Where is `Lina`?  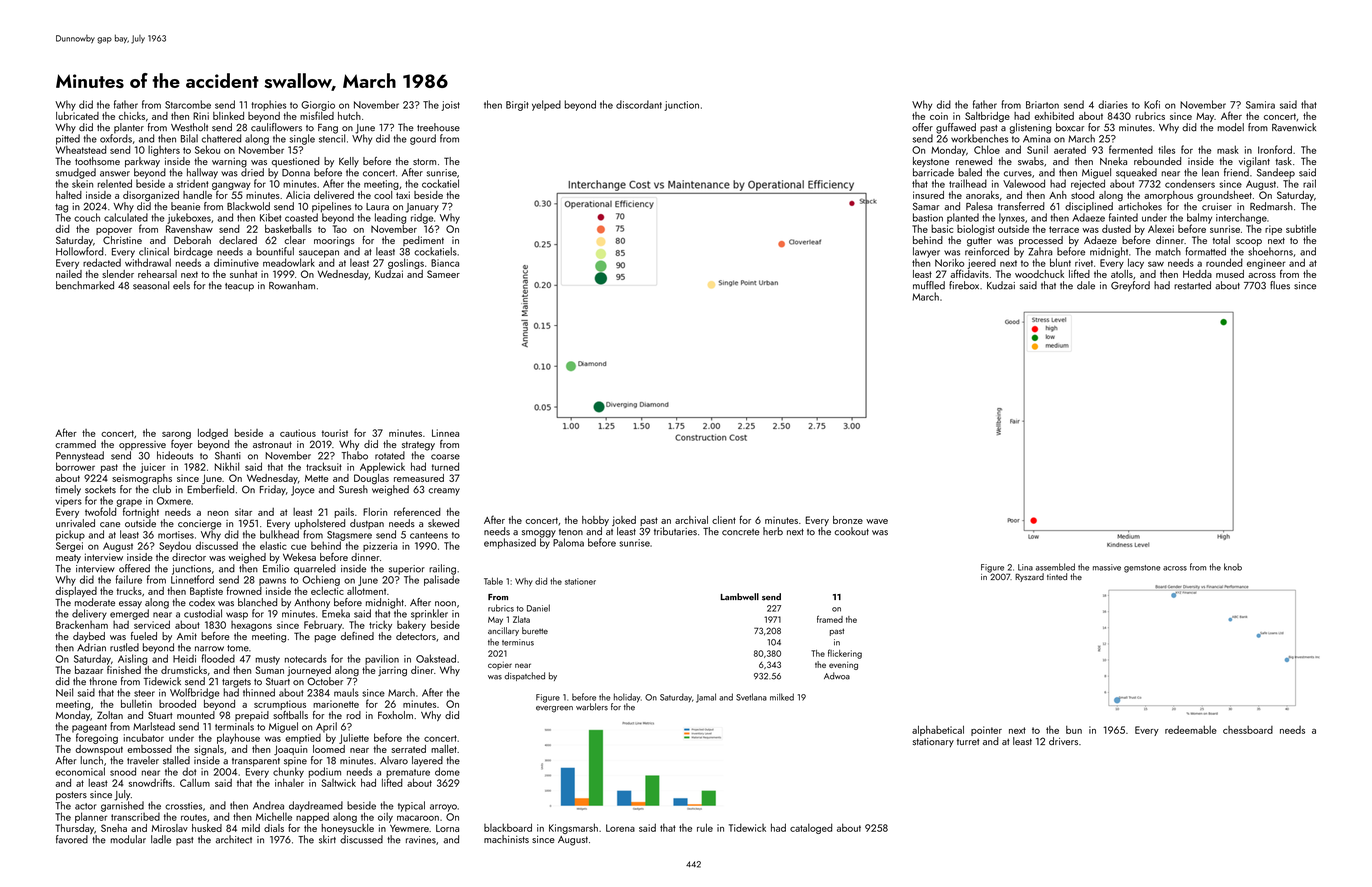
Lina is located at coordinates (1025, 567).
